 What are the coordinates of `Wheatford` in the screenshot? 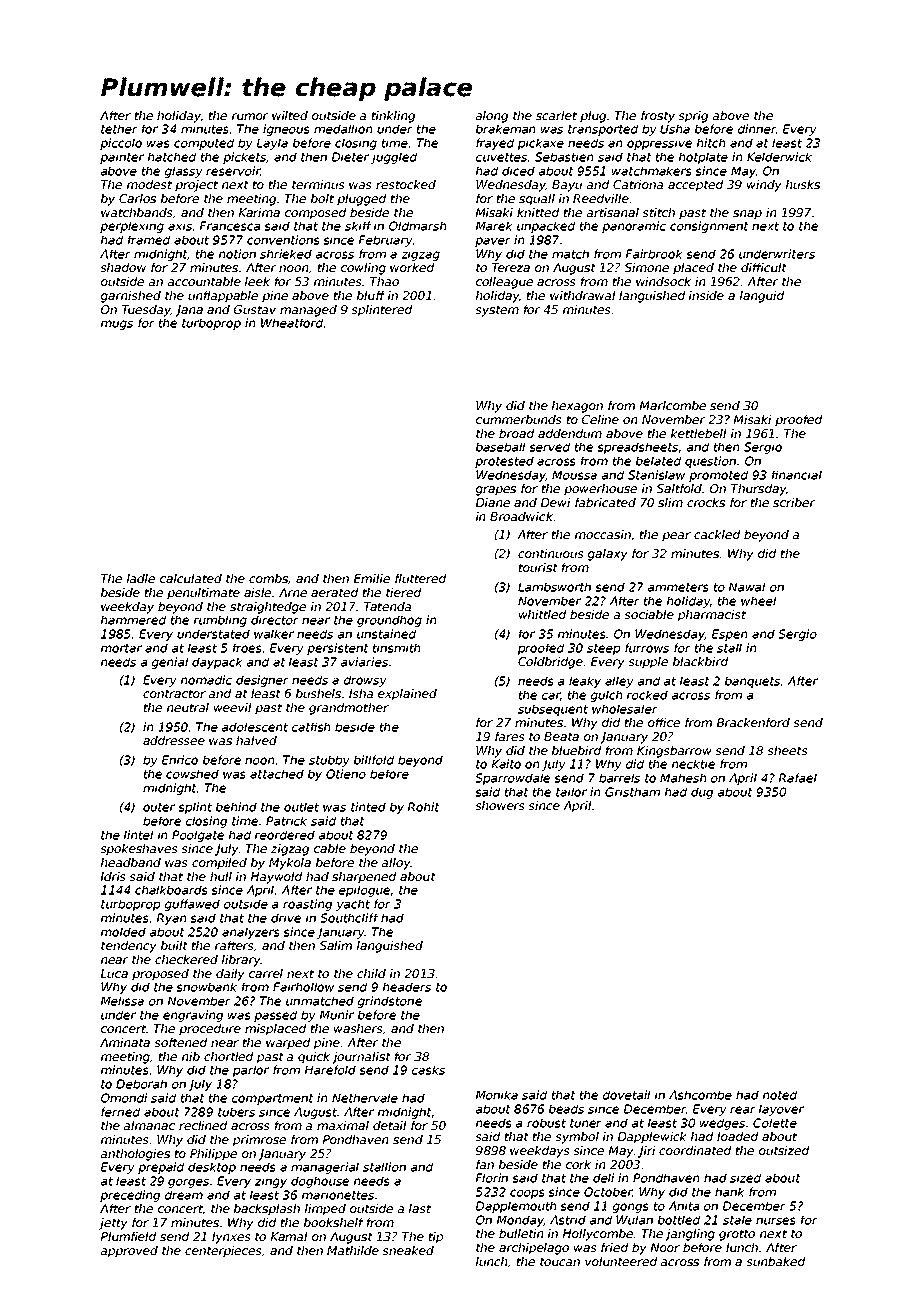 It's located at (292, 323).
